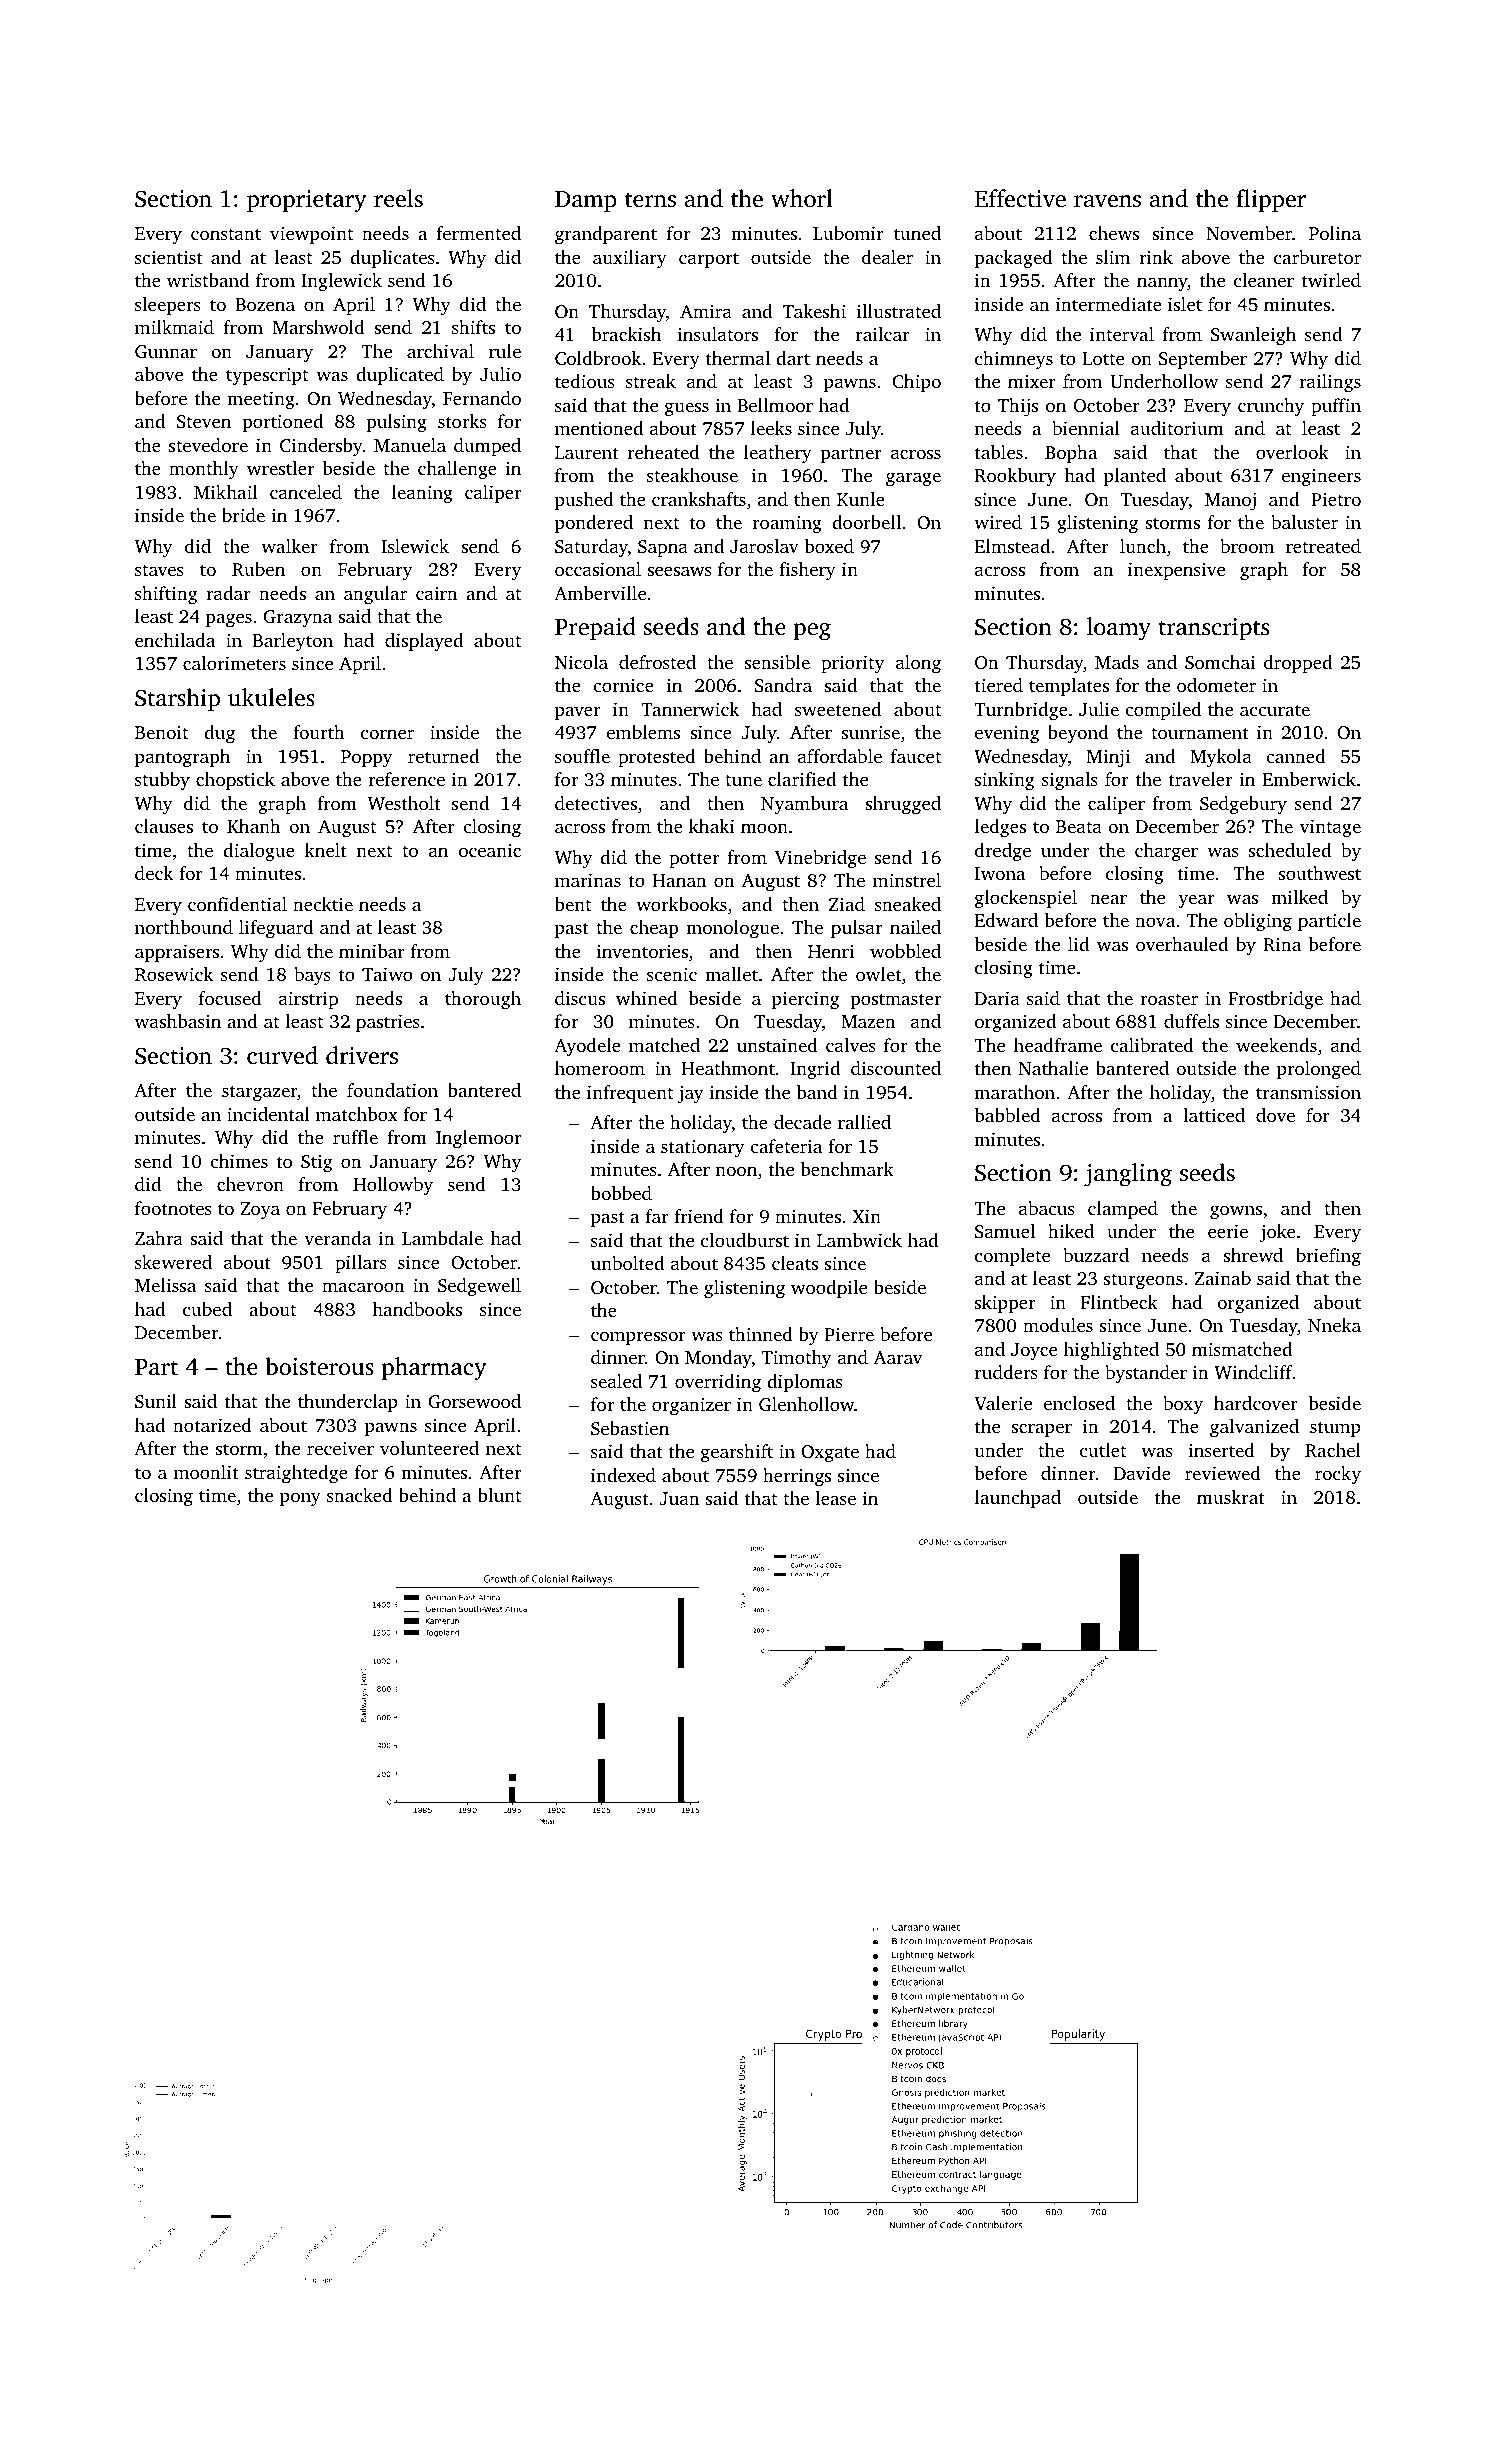 The image size is (1496, 2464). I want to click on walker, so click(289, 546).
